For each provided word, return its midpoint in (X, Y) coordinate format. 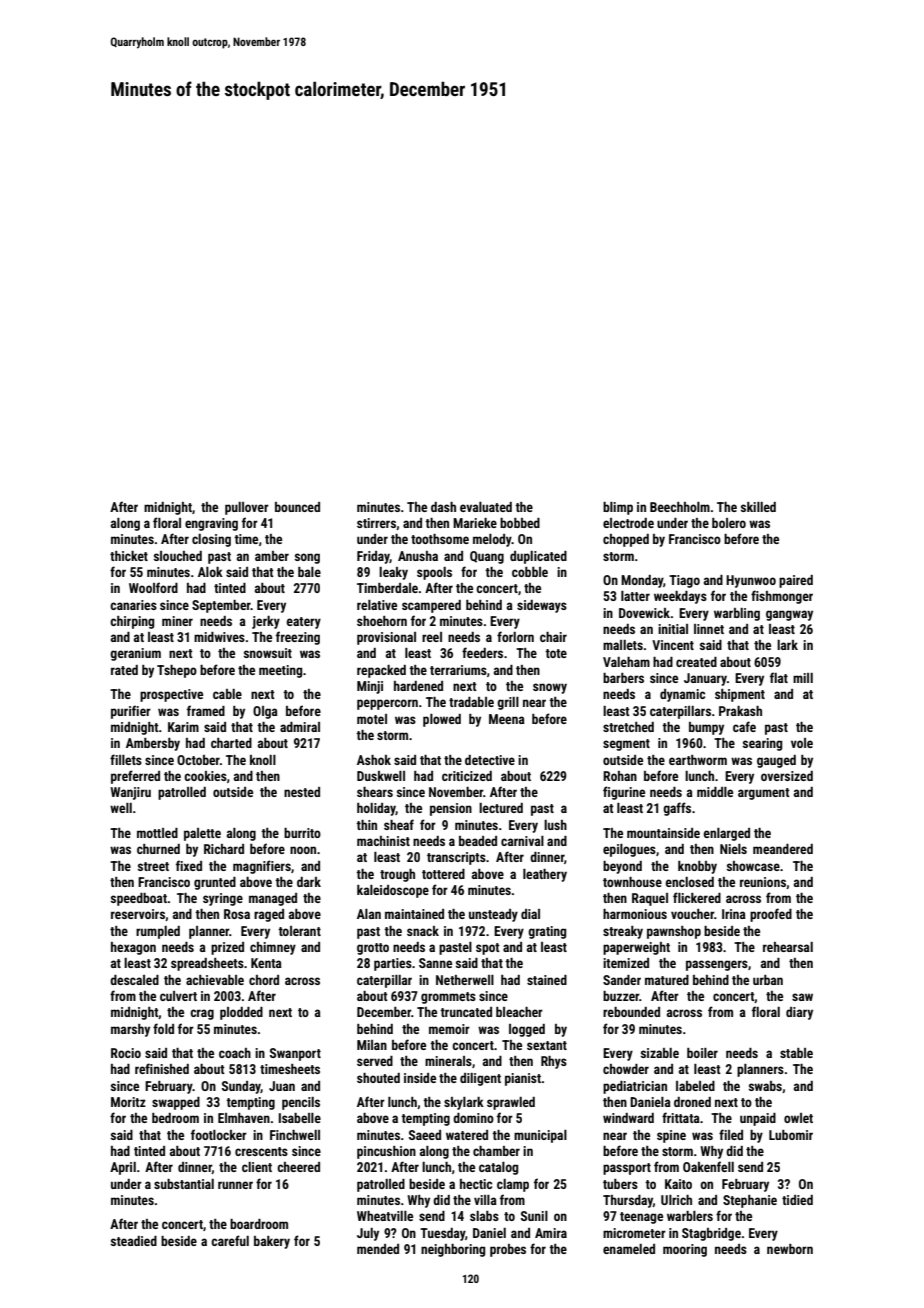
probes (508, 1250)
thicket (129, 556)
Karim (183, 727)
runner (235, 1185)
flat (779, 677)
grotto (373, 949)
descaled (134, 980)
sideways (542, 606)
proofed (771, 915)
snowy (550, 688)
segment (626, 745)
